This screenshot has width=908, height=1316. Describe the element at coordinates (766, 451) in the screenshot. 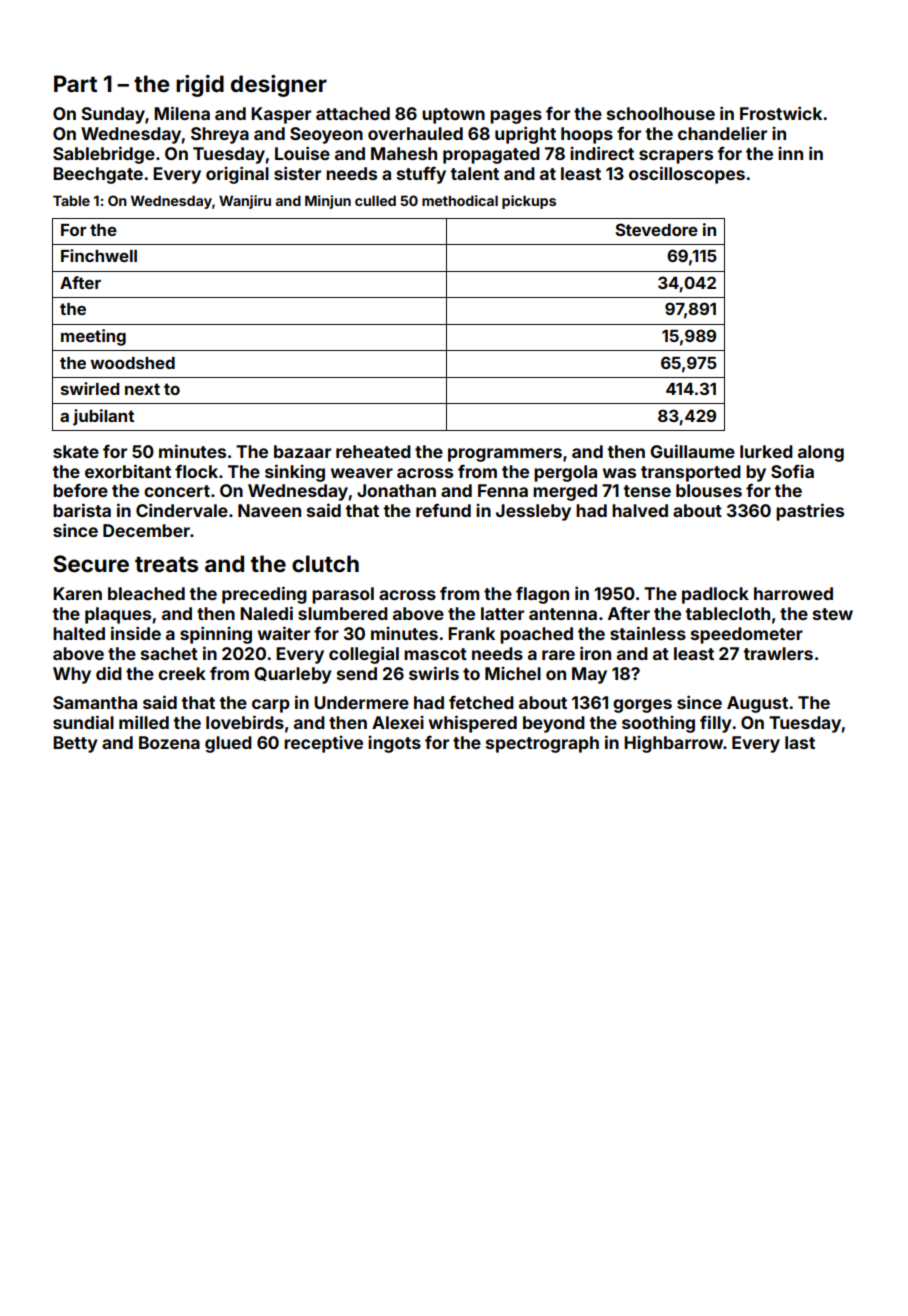

I see `lurked` at that location.
